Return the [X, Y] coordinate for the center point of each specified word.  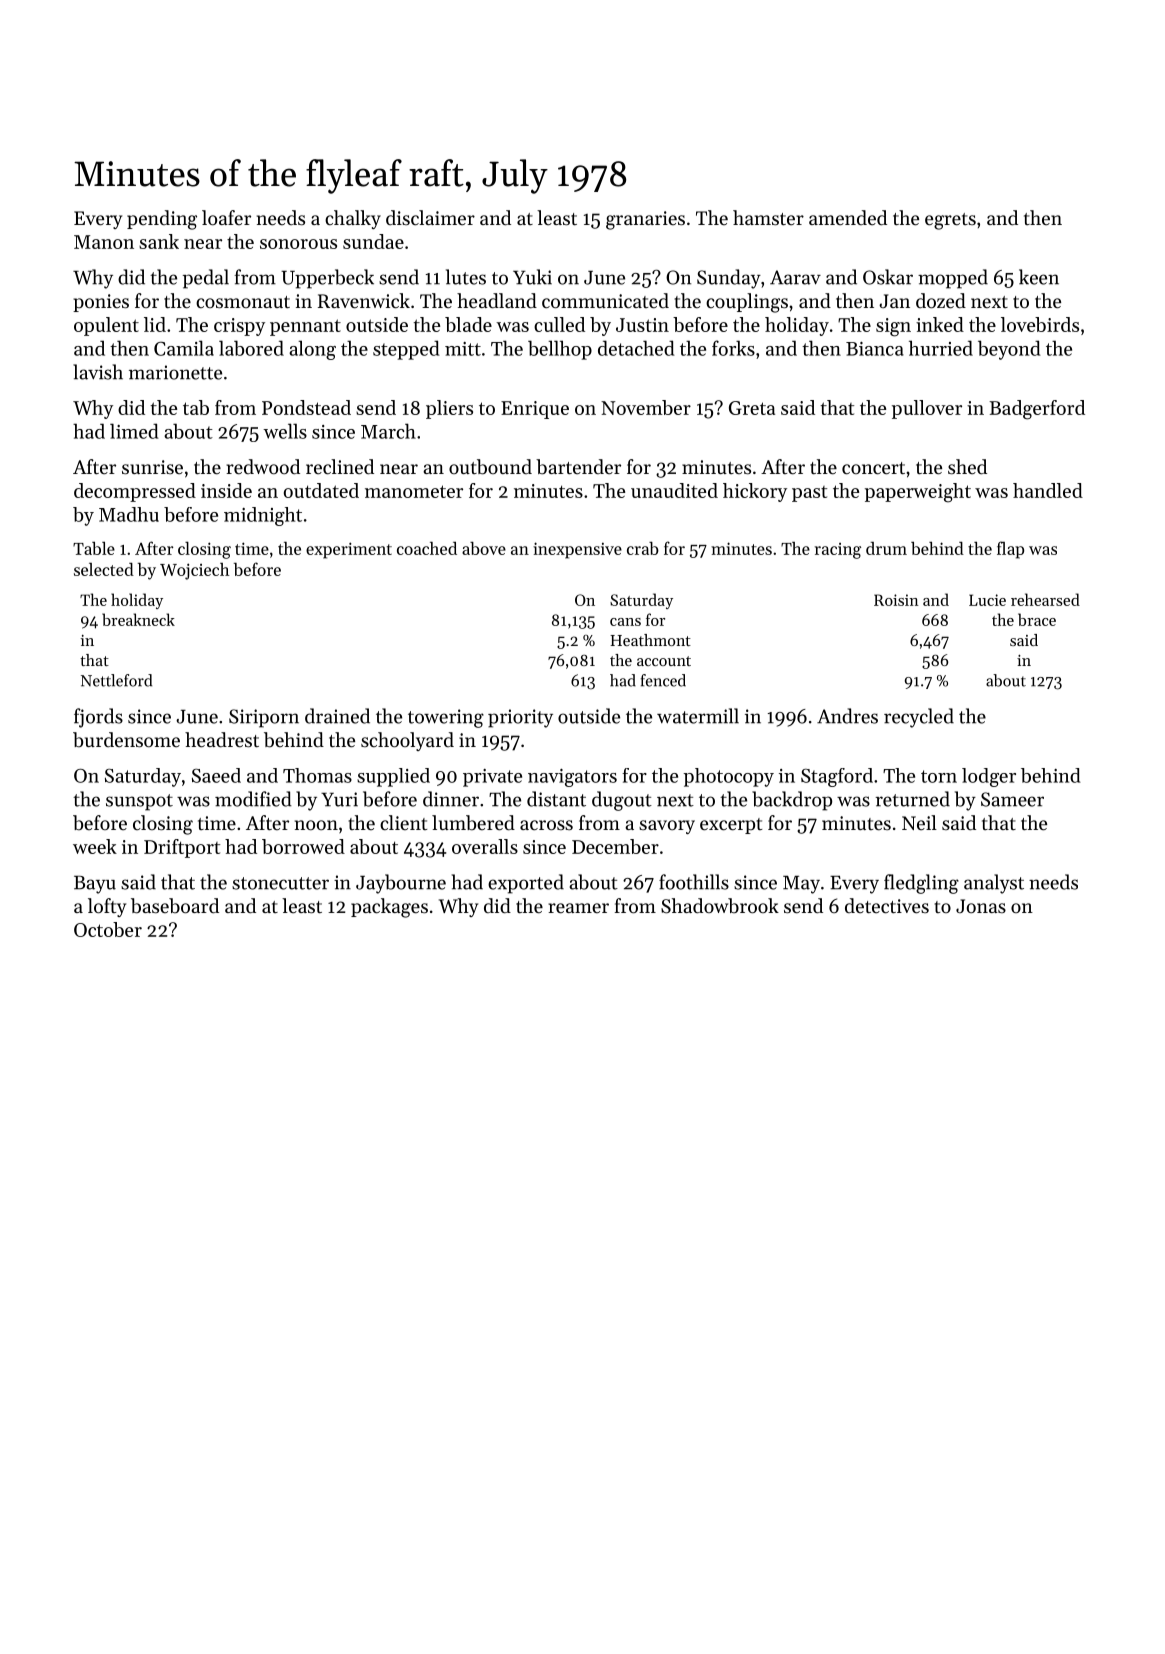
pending [162, 220]
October [108, 929]
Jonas [981, 906]
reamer [578, 908]
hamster [768, 217]
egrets [950, 221]
